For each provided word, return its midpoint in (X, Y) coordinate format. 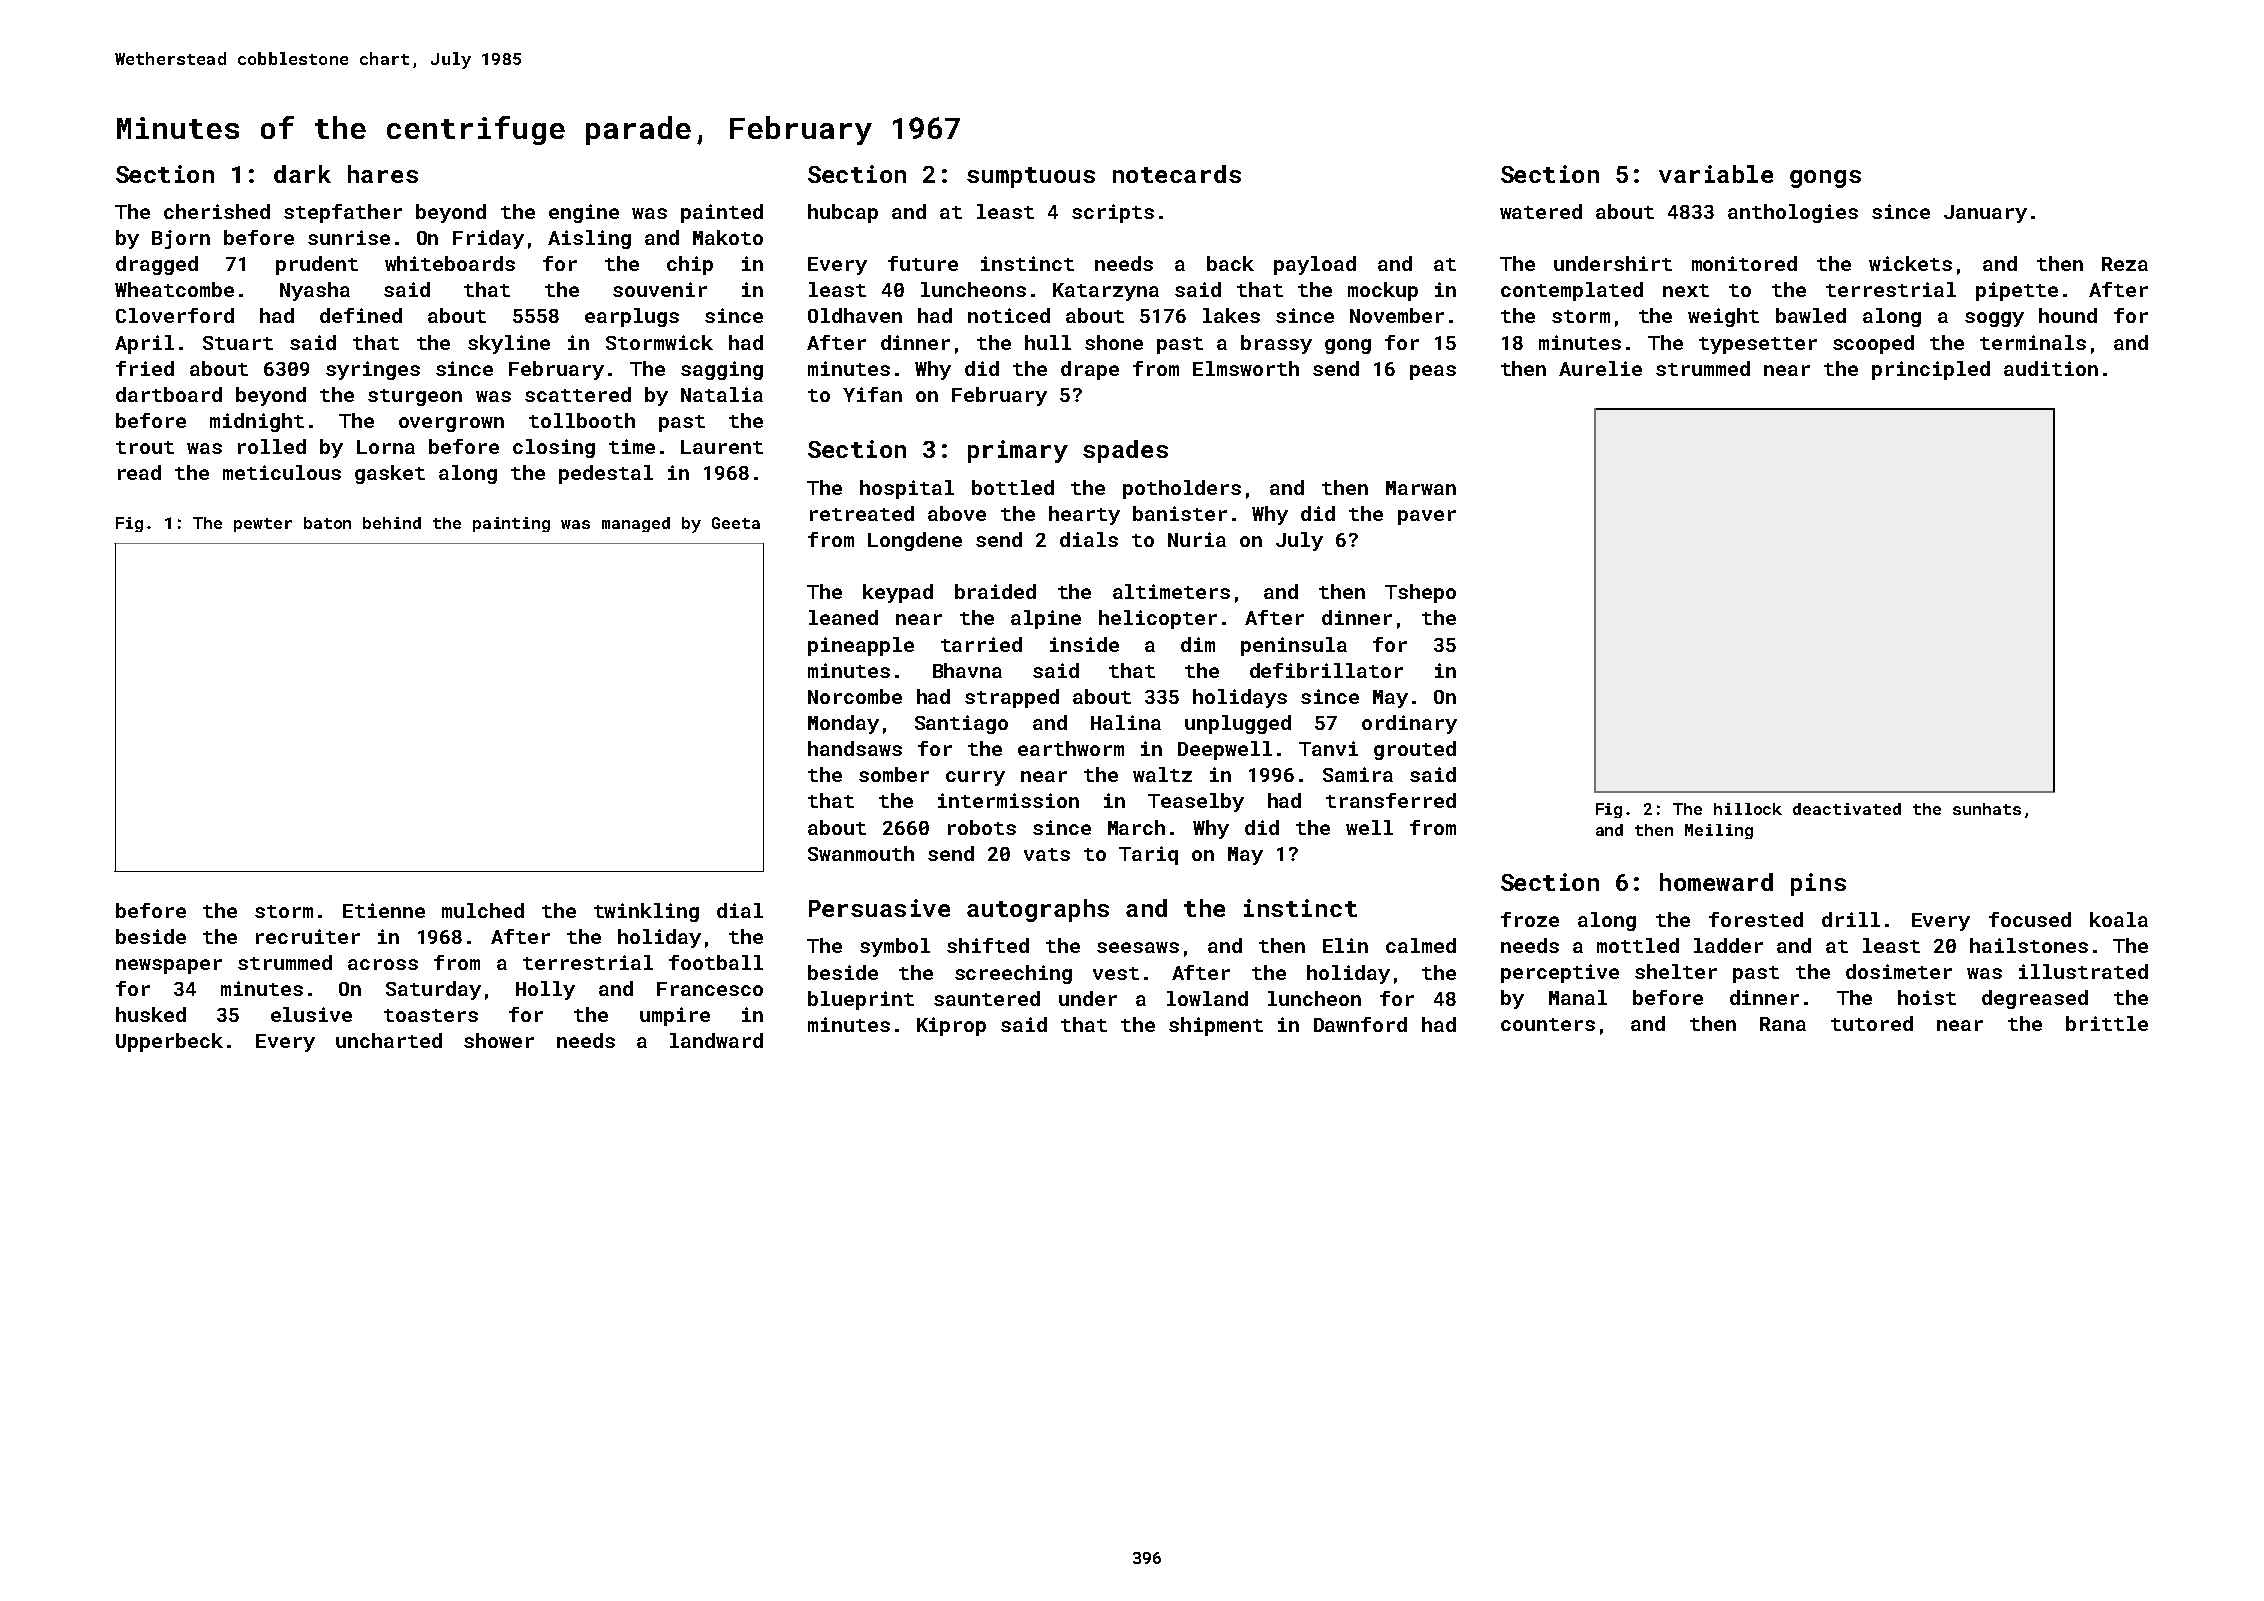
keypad (898, 593)
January (1985, 214)
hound (2068, 315)
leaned (843, 617)
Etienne (384, 910)
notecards (1177, 174)
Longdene (915, 541)
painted (722, 213)
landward (716, 1040)
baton (327, 523)
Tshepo (1420, 593)
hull (1048, 342)
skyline (509, 344)
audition (2051, 368)
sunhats (1987, 809)
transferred (1391, 800)
